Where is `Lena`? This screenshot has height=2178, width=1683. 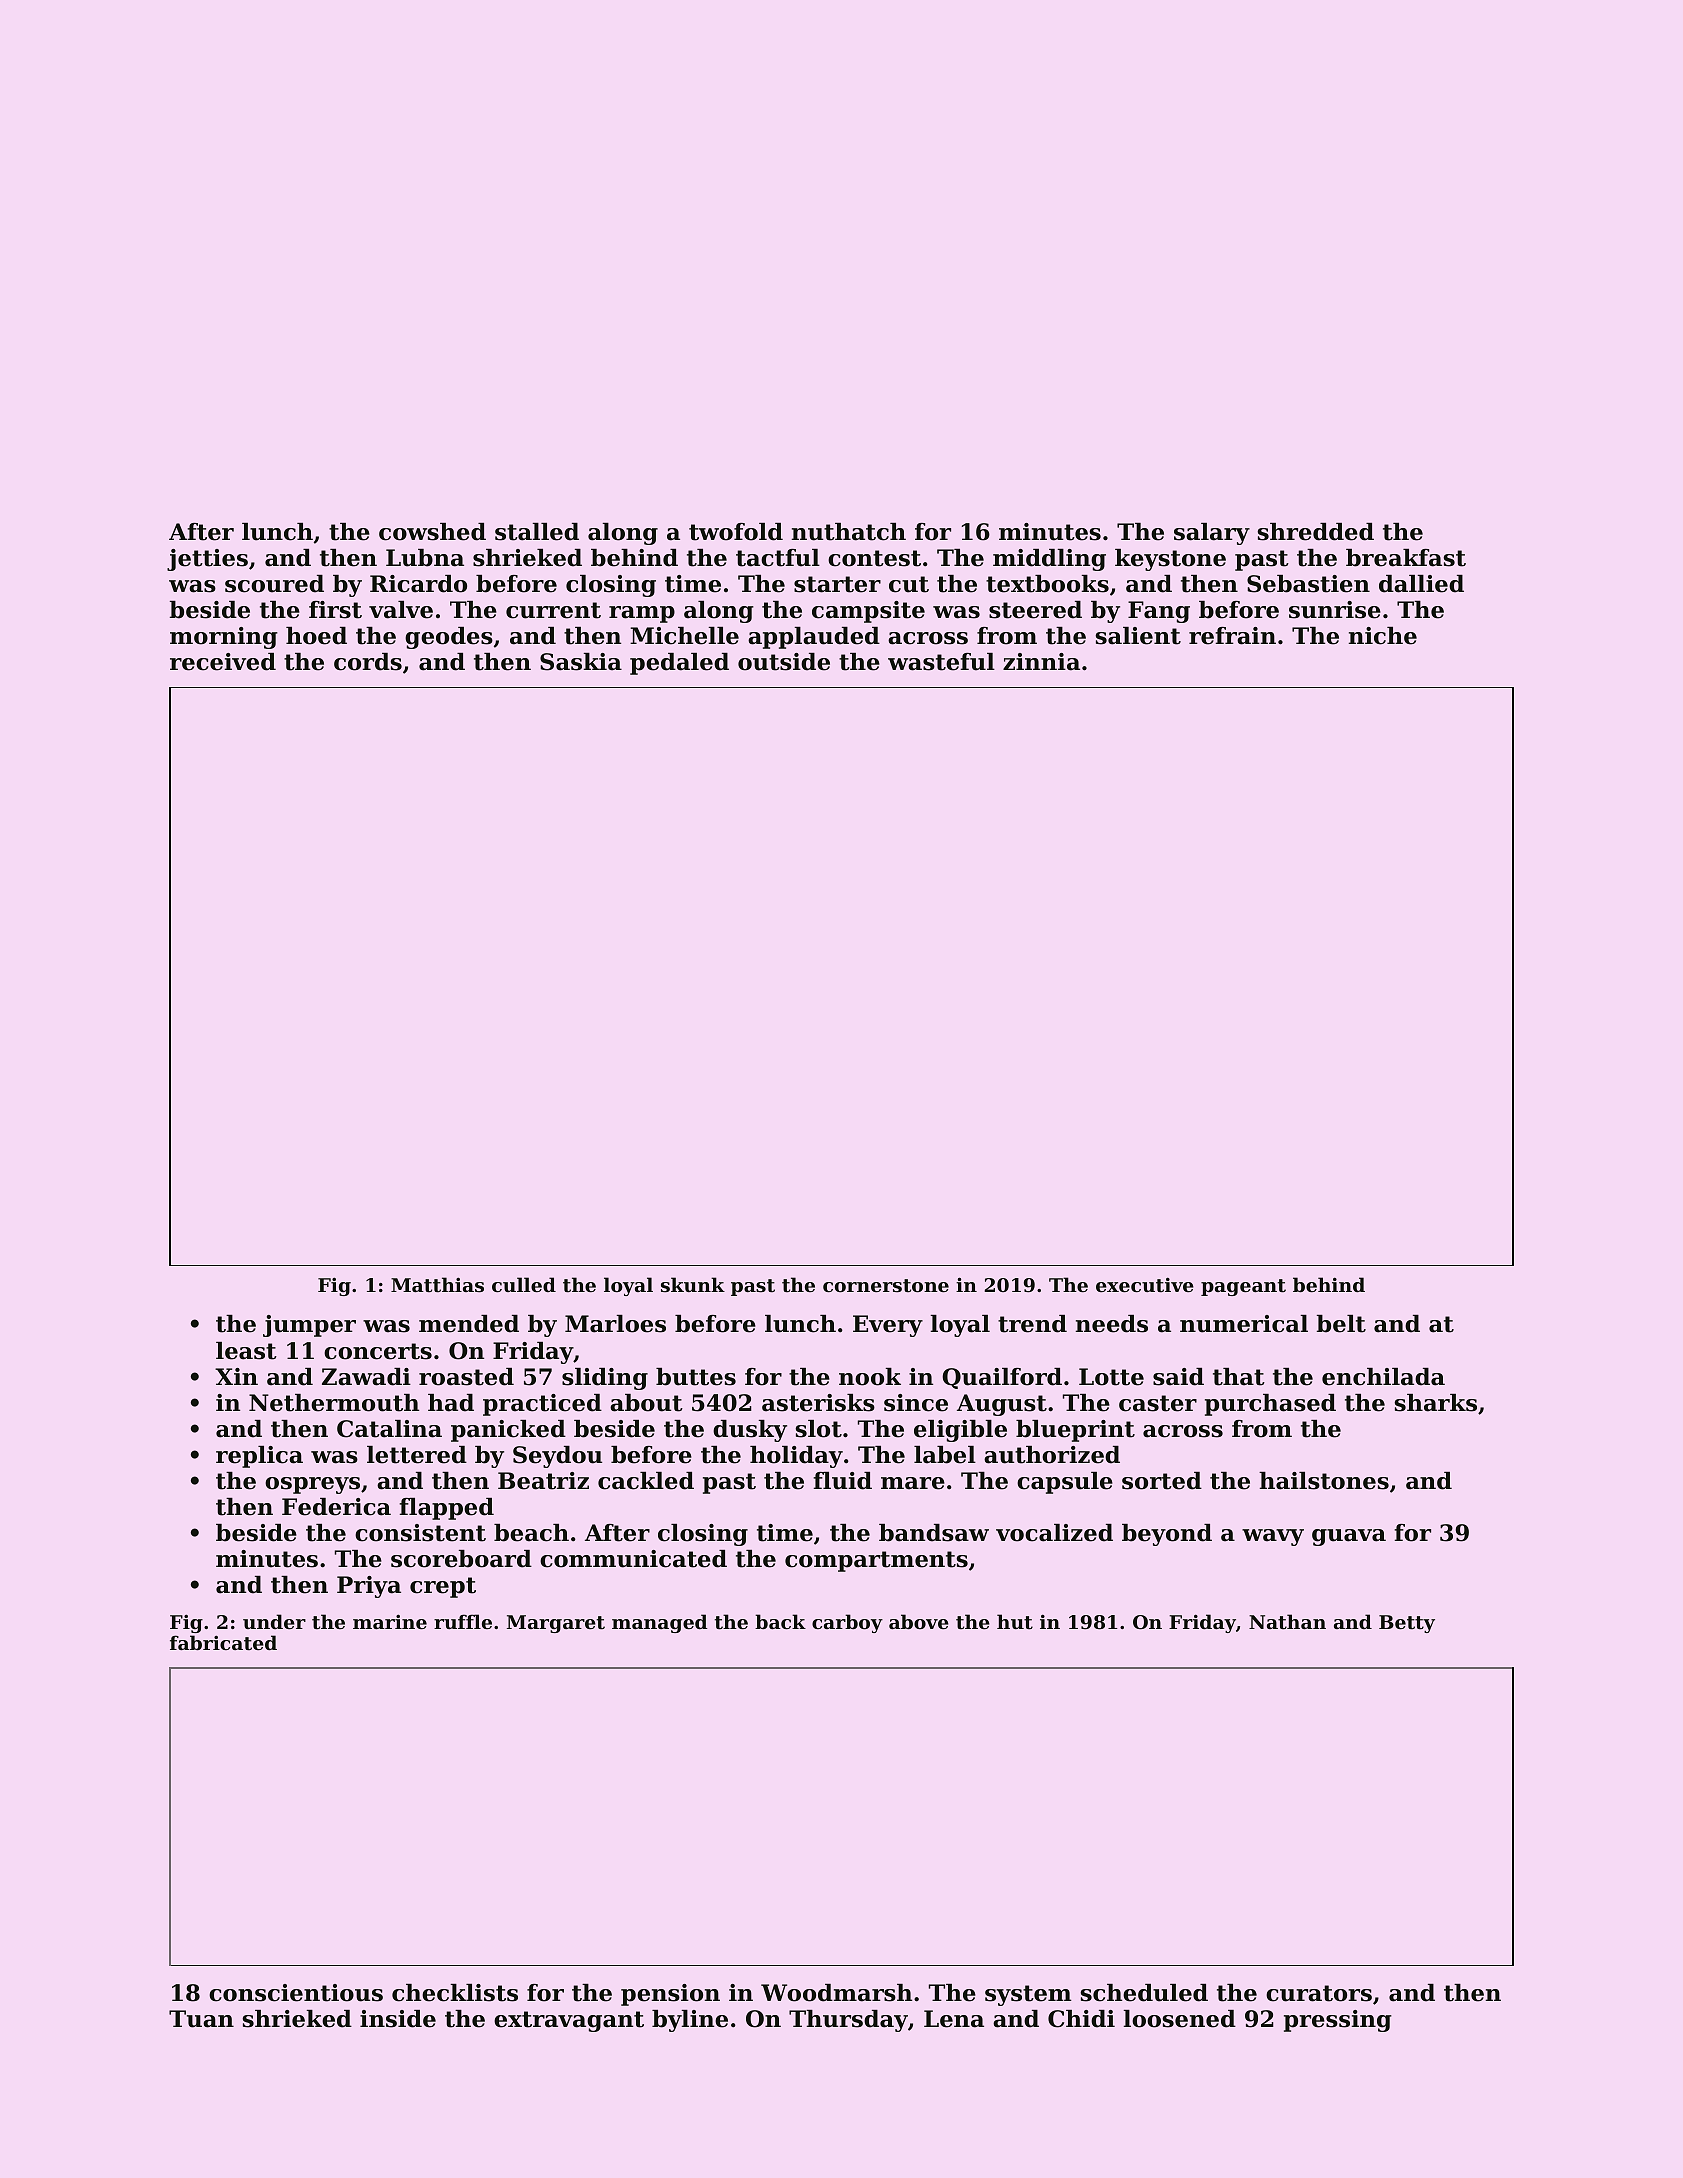
Lena is located at coordinates (954, 2019).
